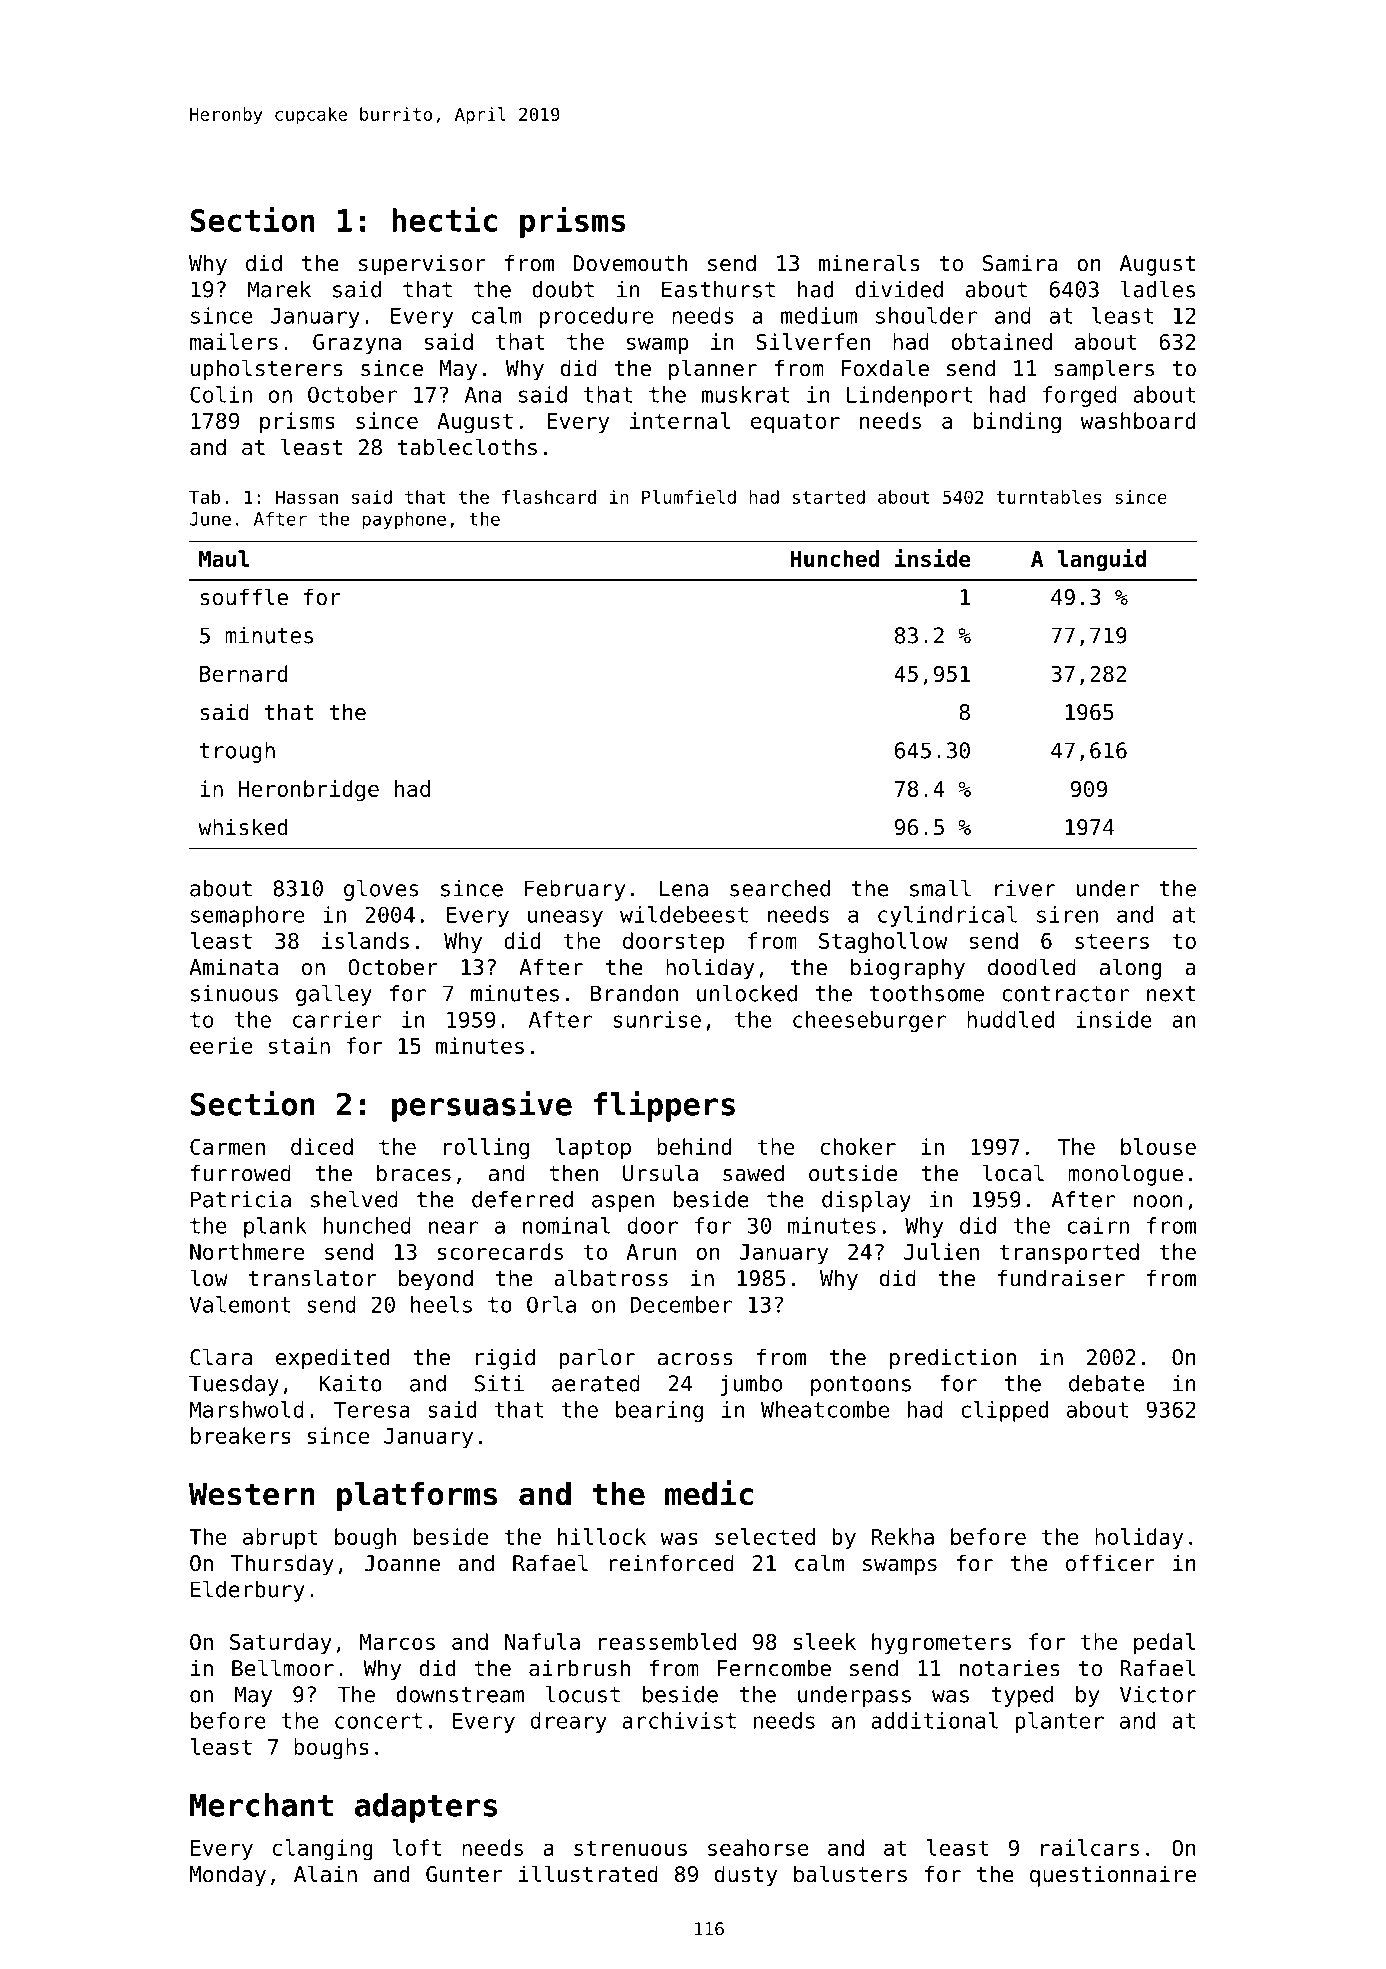 The width and height of the screenshot is (1386, 1969). Describe the element at coordinates (630, 1848) in the screenshot. I see `strenuous` at that location.
